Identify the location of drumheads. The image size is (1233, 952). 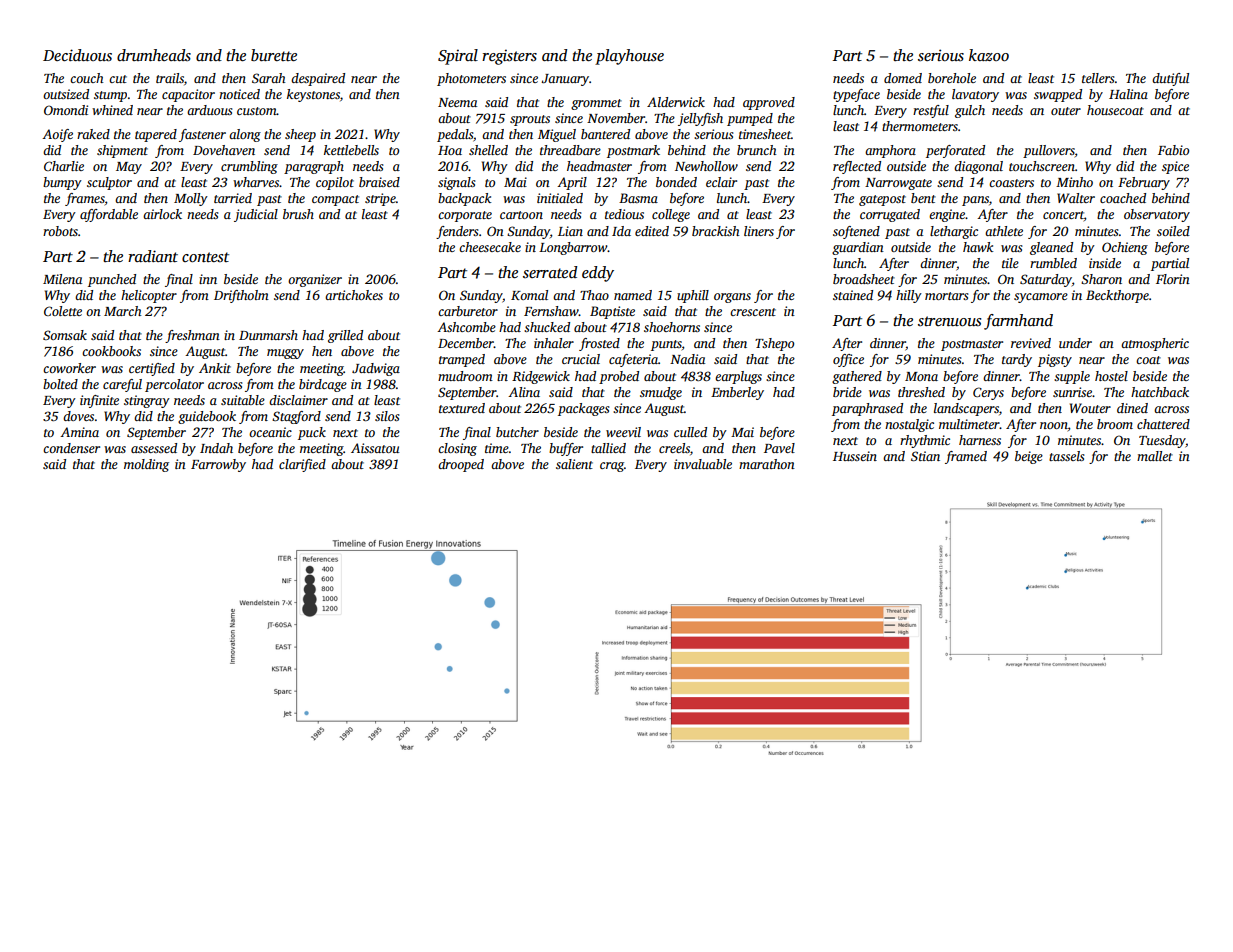
(154, 55).
